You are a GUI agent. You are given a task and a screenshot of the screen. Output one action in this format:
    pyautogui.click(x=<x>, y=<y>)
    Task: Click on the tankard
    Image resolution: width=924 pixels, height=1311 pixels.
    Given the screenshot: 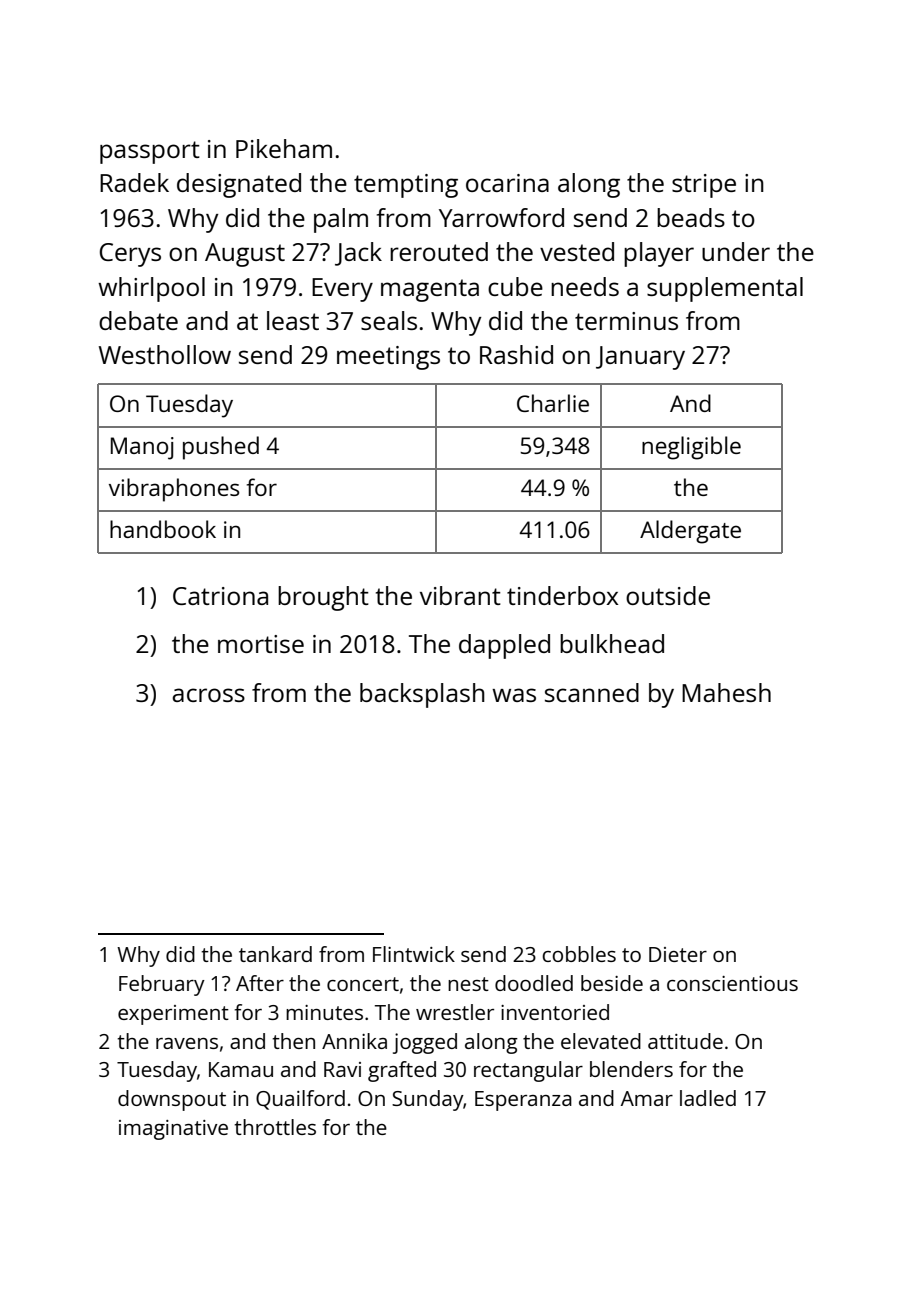 What is the action you would take?
    pyautogui.click(x=275, y=954)
